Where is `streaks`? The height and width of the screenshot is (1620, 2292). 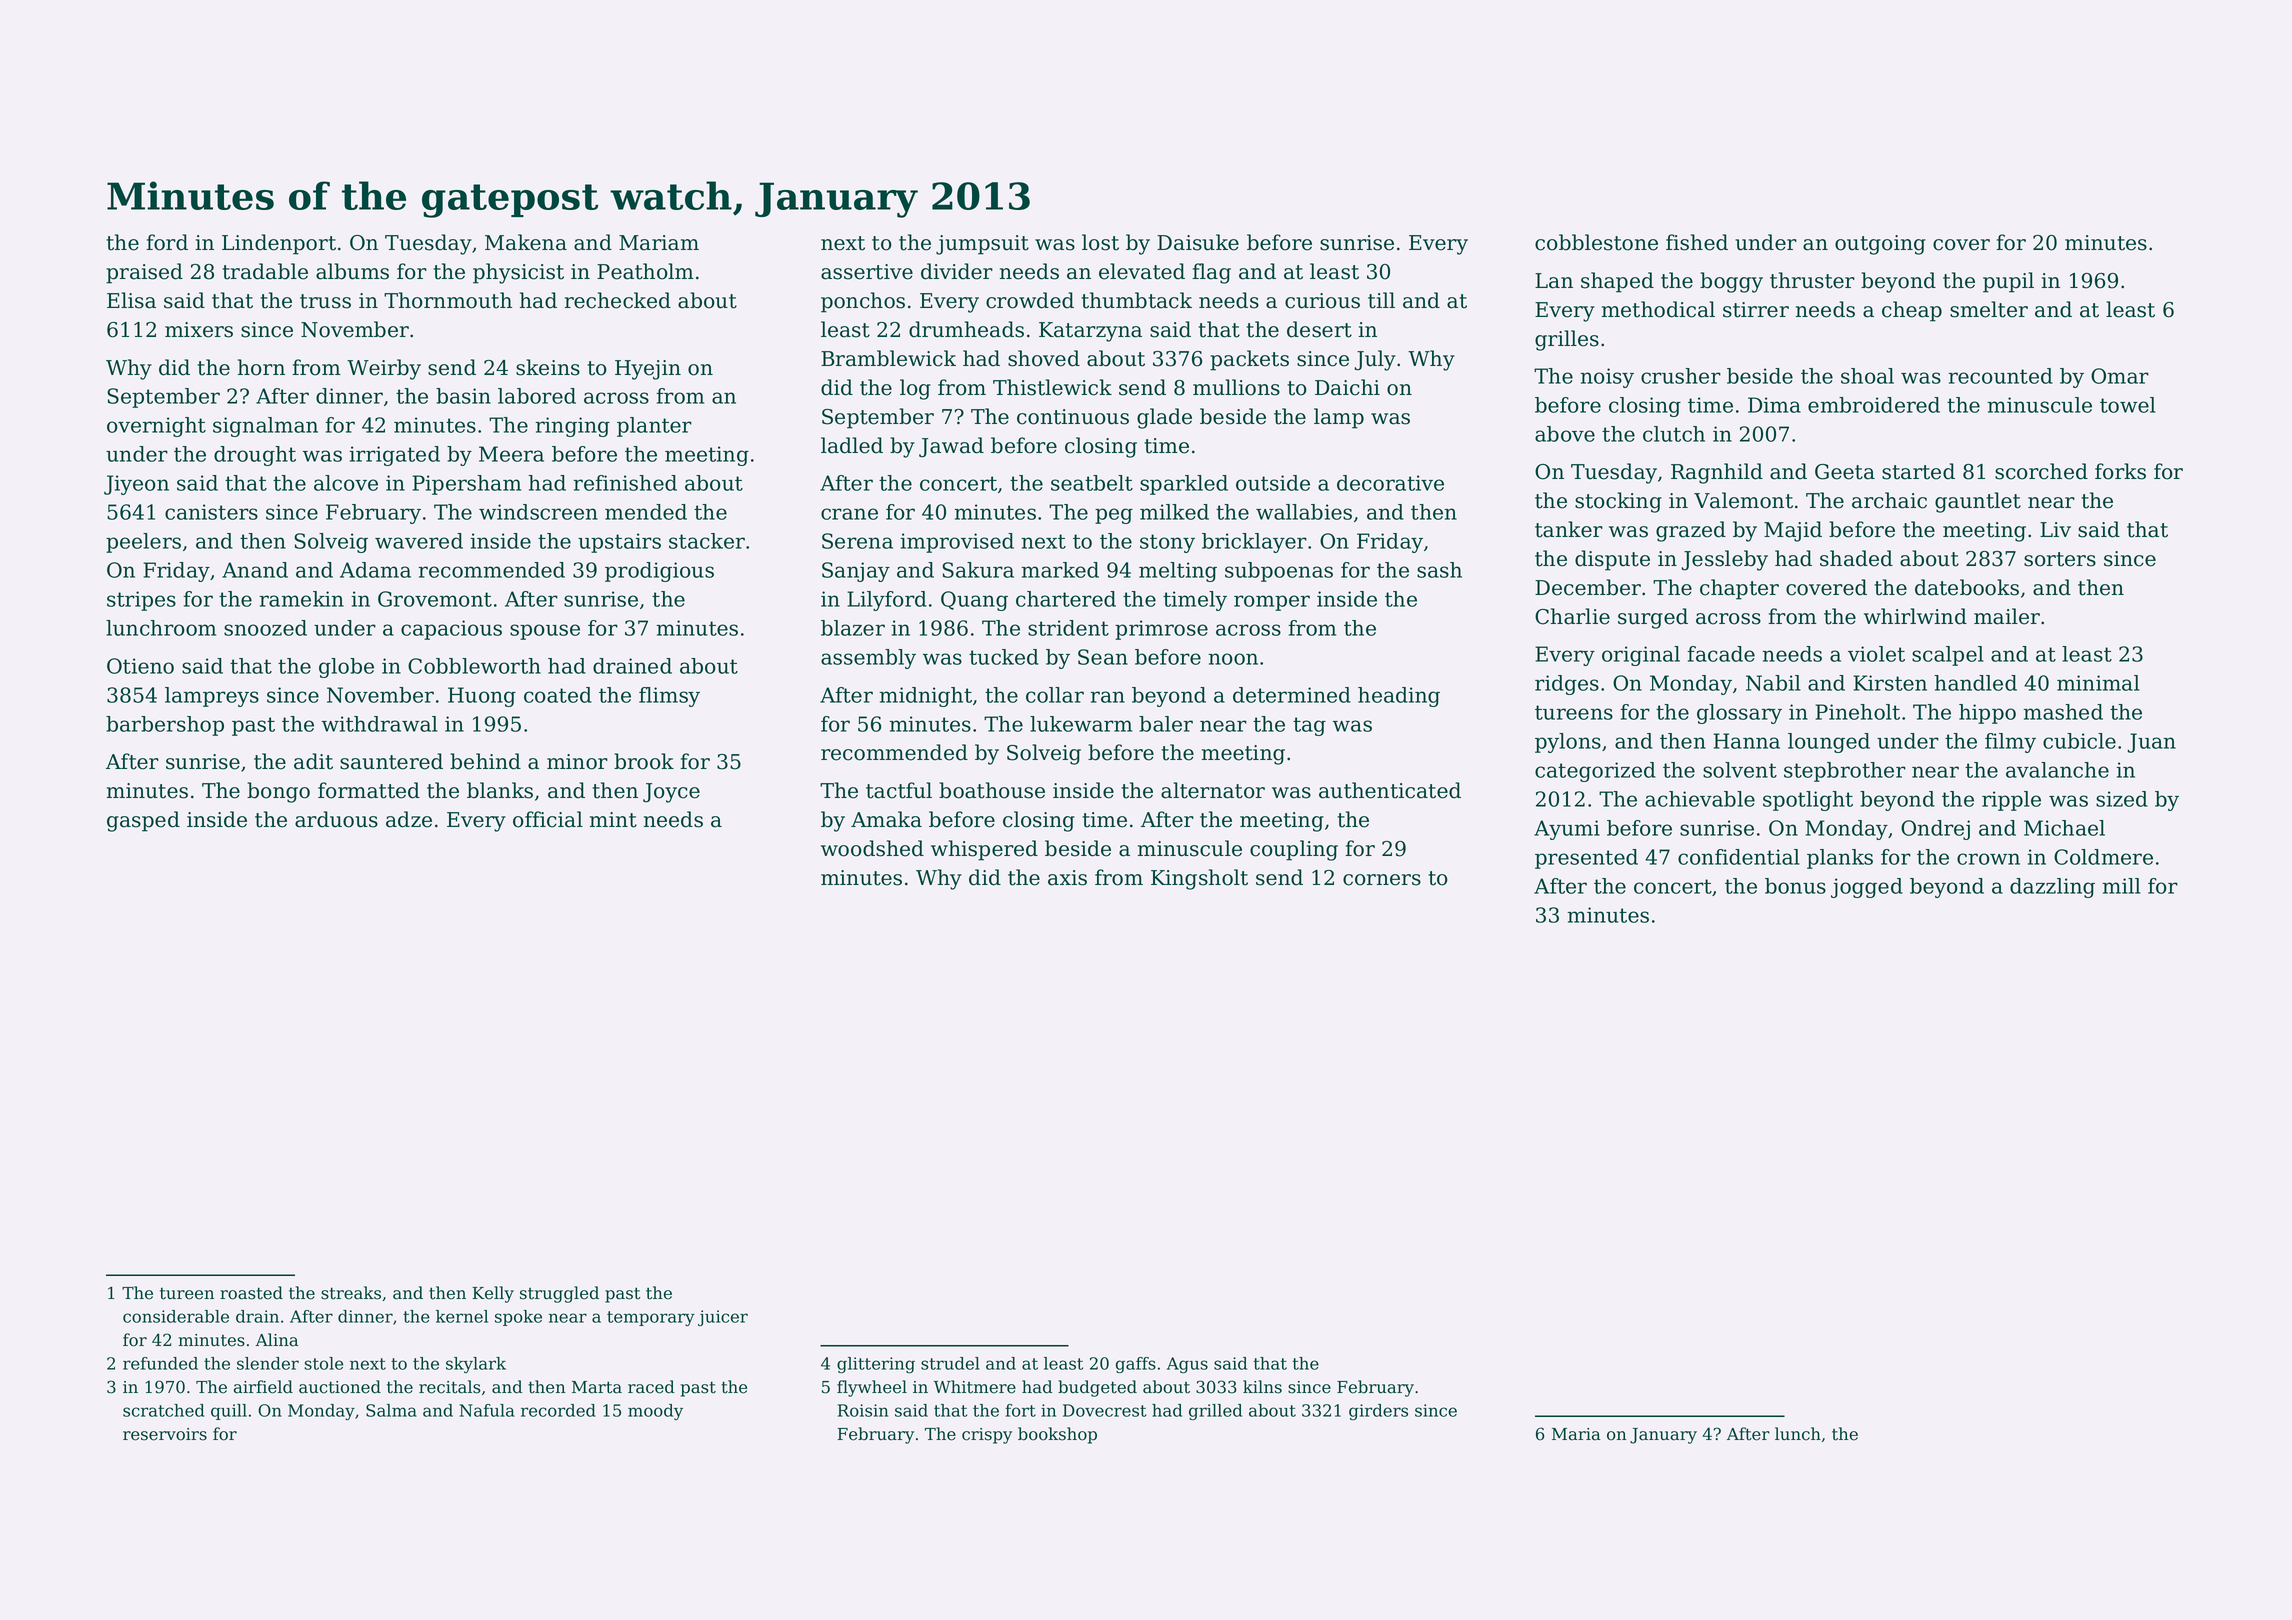 streaks is located at coordinates (351, 1293).
